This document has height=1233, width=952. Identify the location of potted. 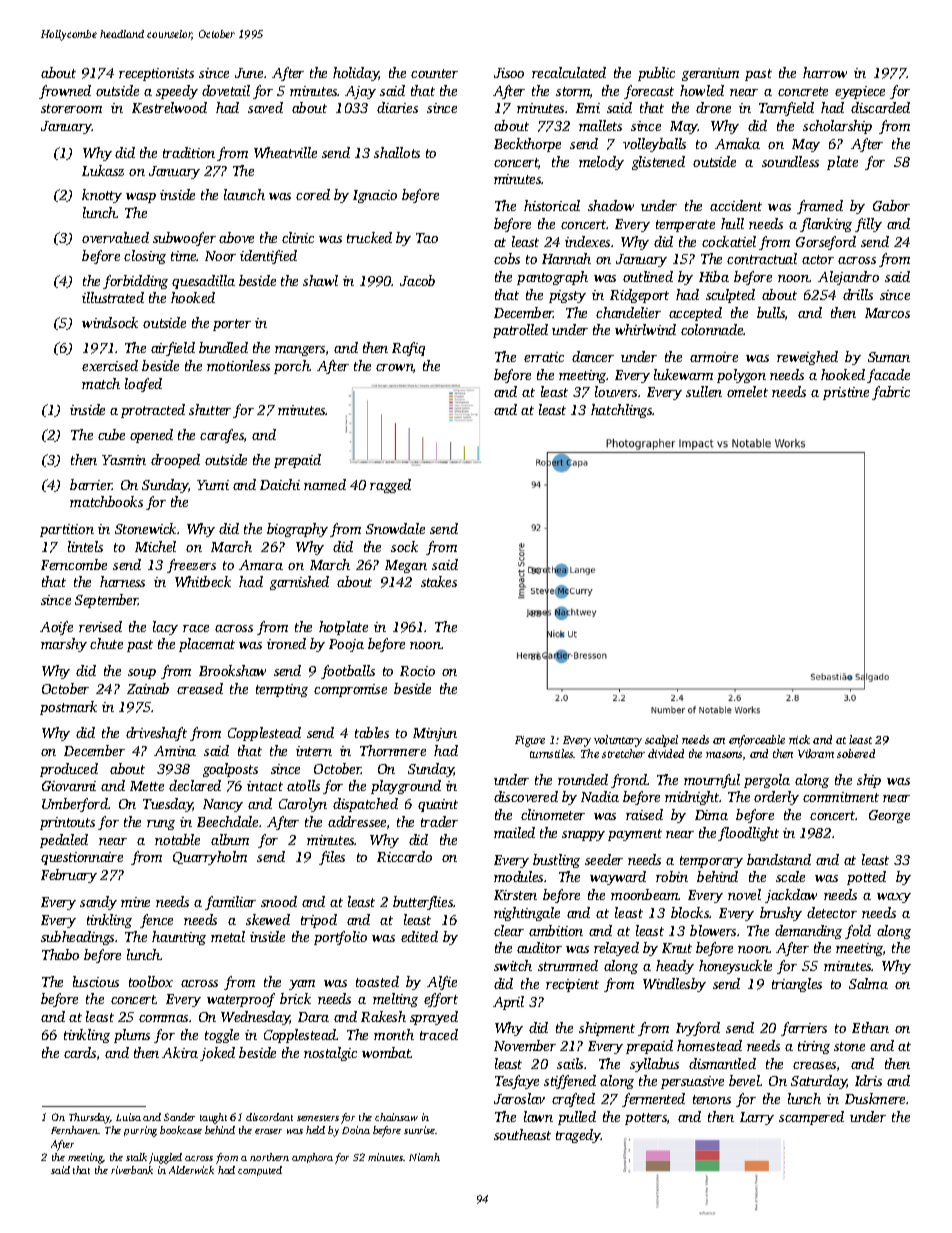
(866, 878).
